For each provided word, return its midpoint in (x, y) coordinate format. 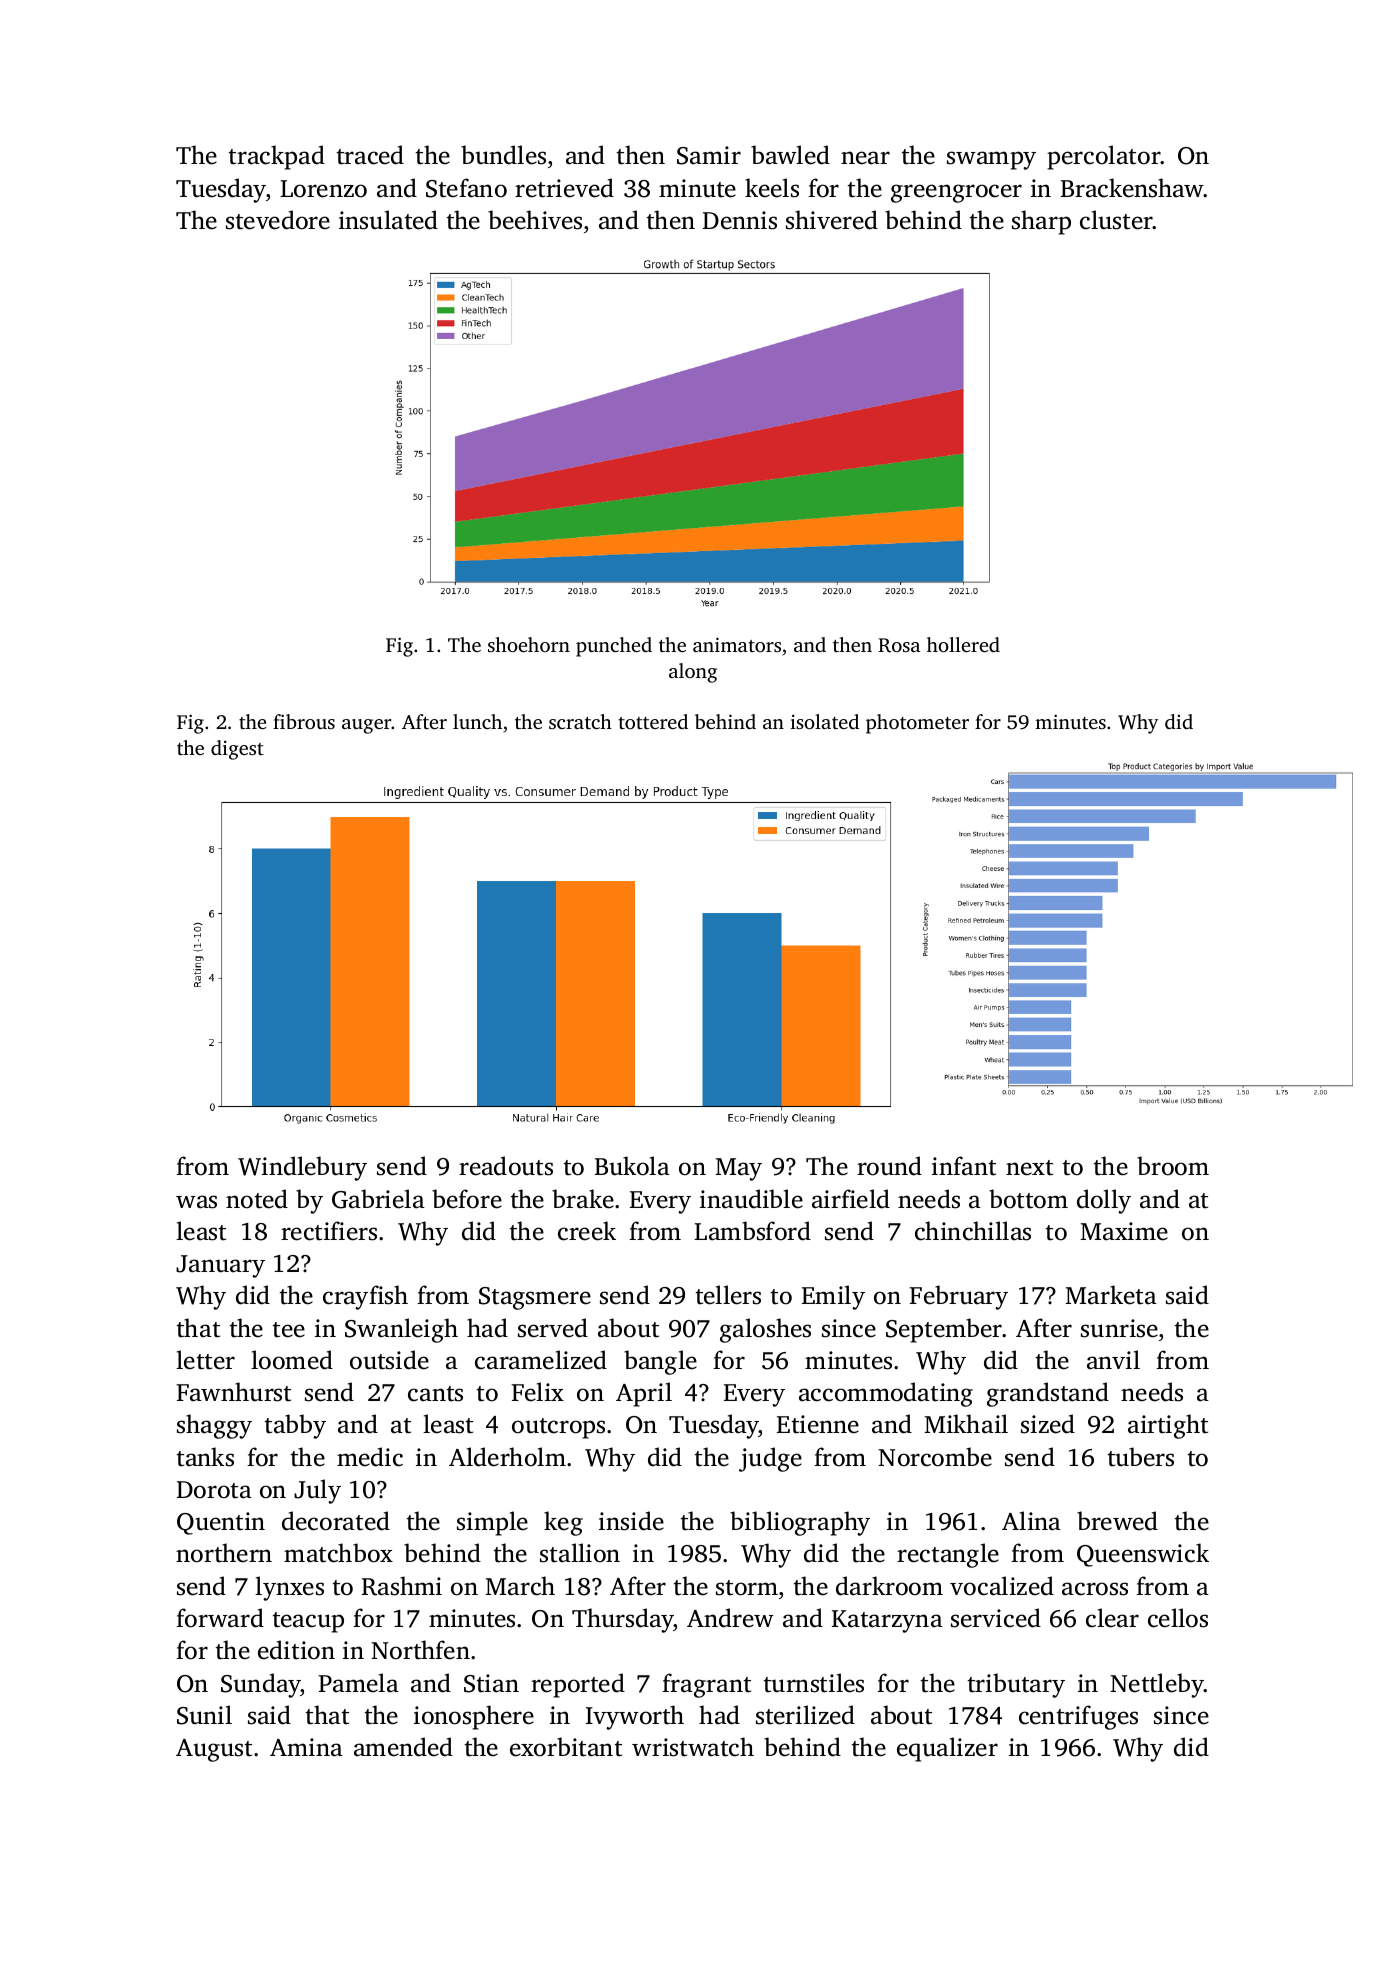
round (889, 1166)
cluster (1116, 220)
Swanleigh (401, 1330)
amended (403, 1747)
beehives (535, 220)
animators (737, 644)
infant (964, 1166)
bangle (660, 1362)
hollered (963, 644)
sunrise (1119, 1328)
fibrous (304, 721)
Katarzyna (887, 1621)
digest (237, 750)
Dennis (740, 220)
